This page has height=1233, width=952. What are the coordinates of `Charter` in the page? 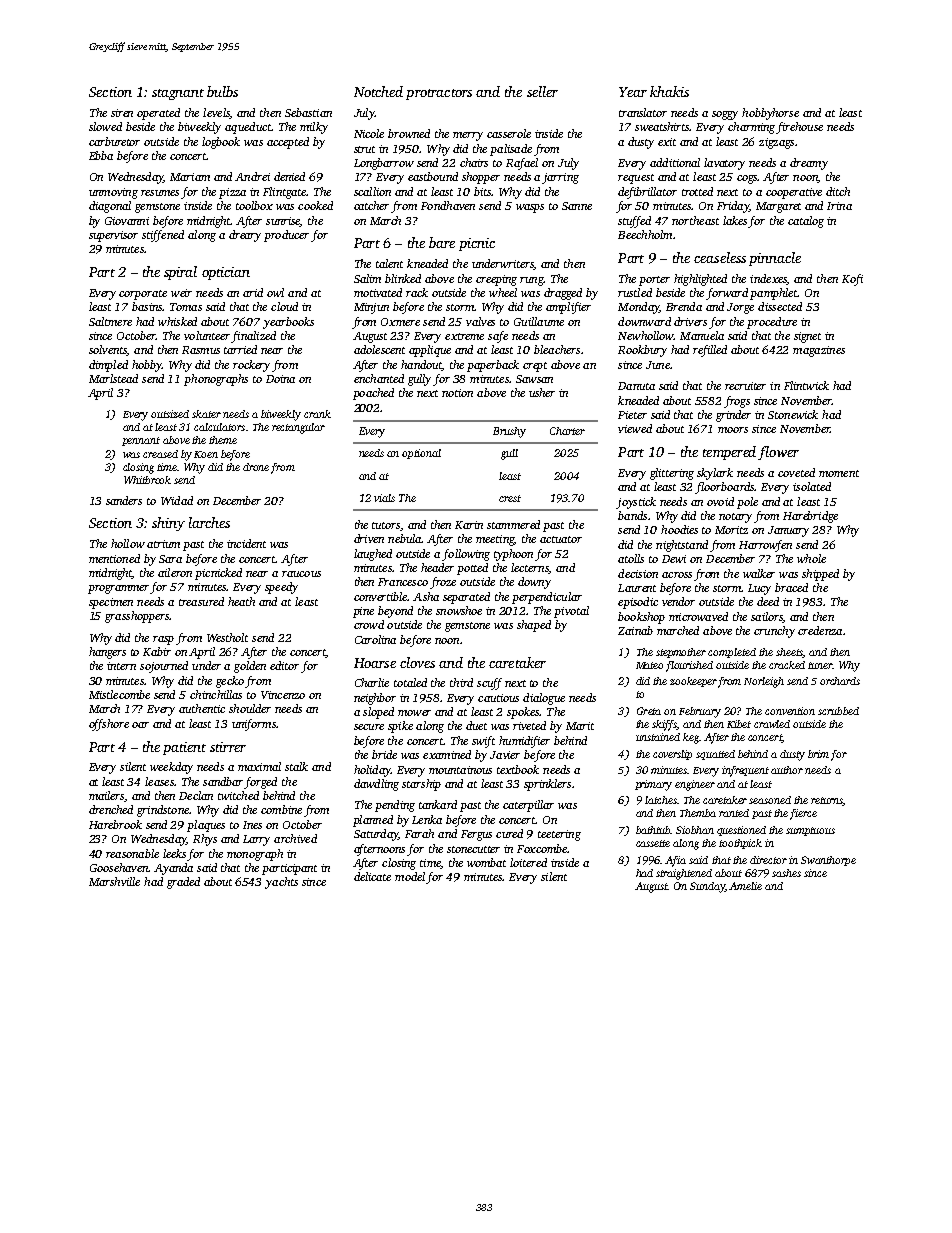 It's located at (567, 431).
